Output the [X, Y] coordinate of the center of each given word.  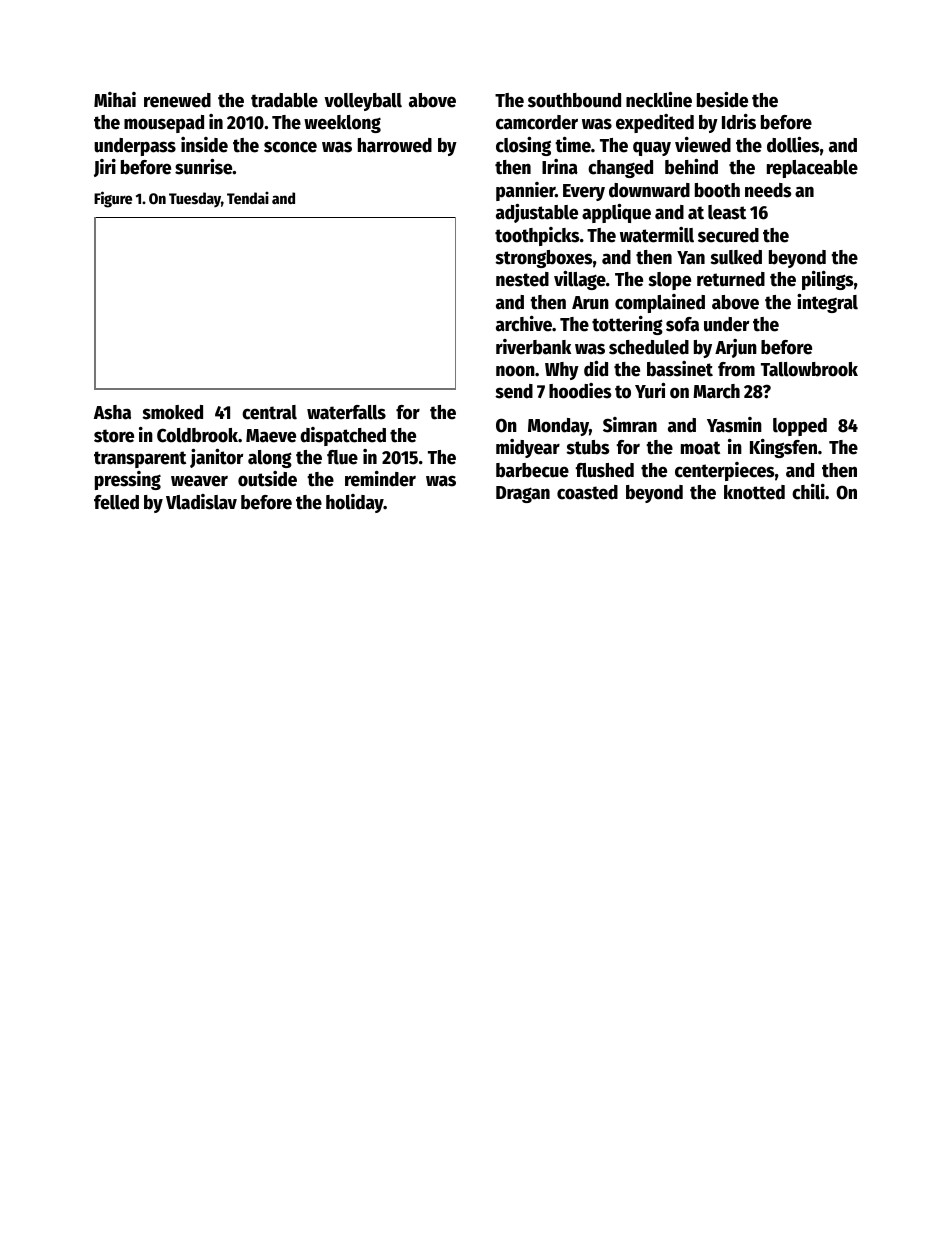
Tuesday [195, 199]
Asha [112, 412]
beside [722, 100]
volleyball [363, 102]
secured [728, 235]
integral [827, 303]
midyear [528, 448]
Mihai [115, 100]
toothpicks [537, 236]
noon [515, 371]
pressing [128, 480]
